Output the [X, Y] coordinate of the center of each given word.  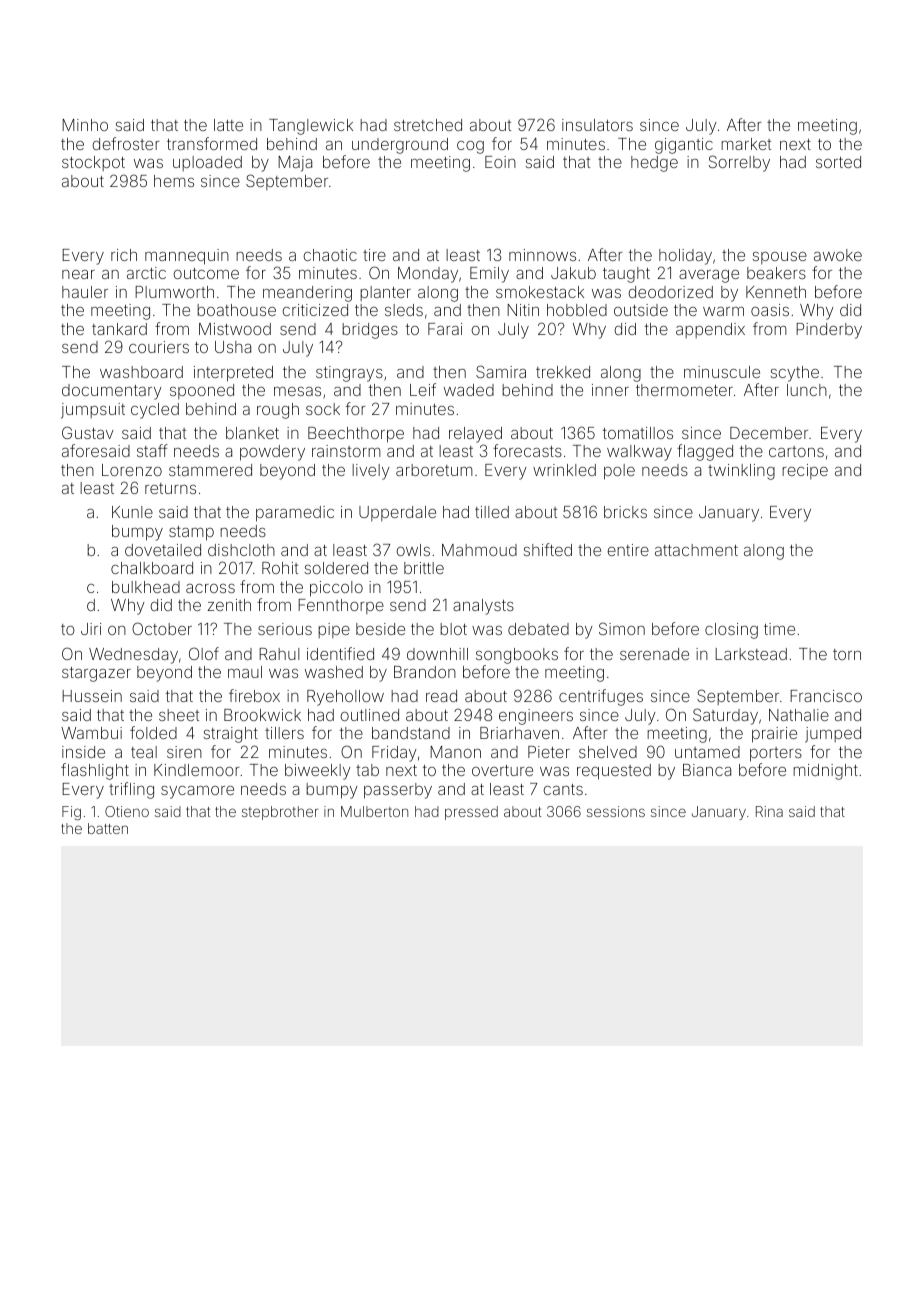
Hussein [92, 696]
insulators [597, 125]
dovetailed [163, 550]
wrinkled [564, 470]
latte [228, 125]
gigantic [684, 146]
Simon [622, 628]
